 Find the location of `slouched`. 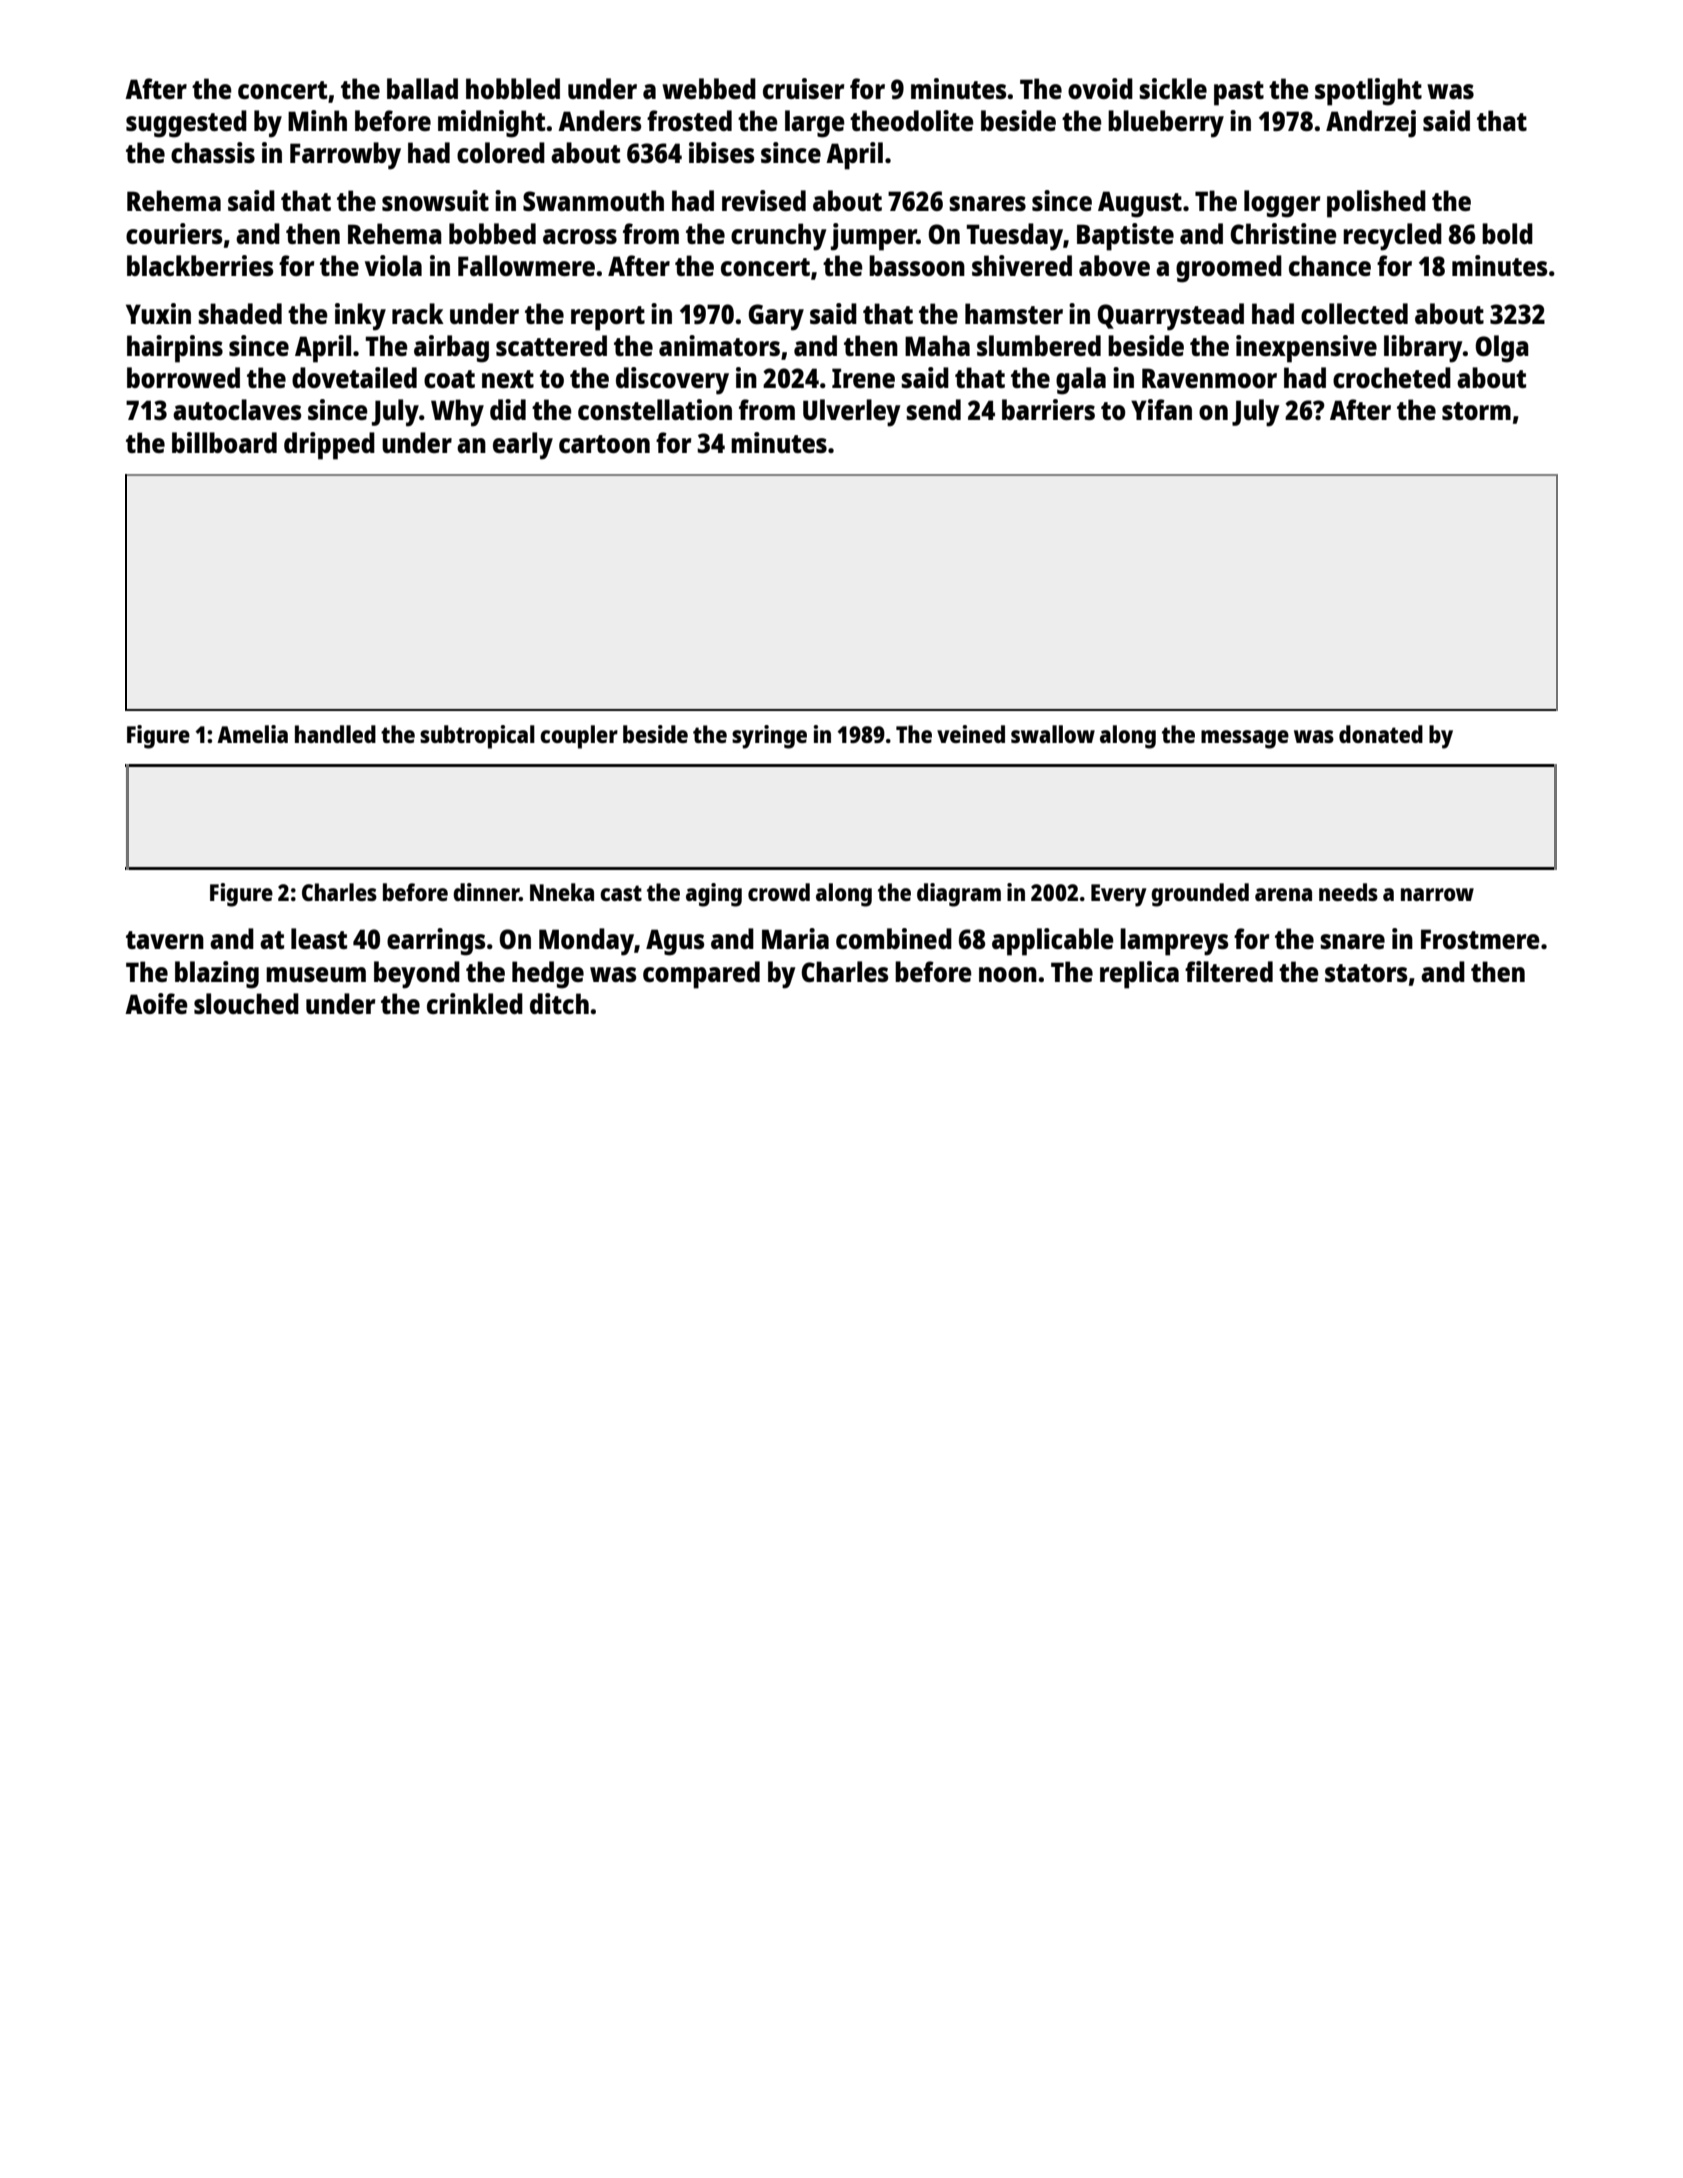

slouched is located at coordinates (246, 1003).
